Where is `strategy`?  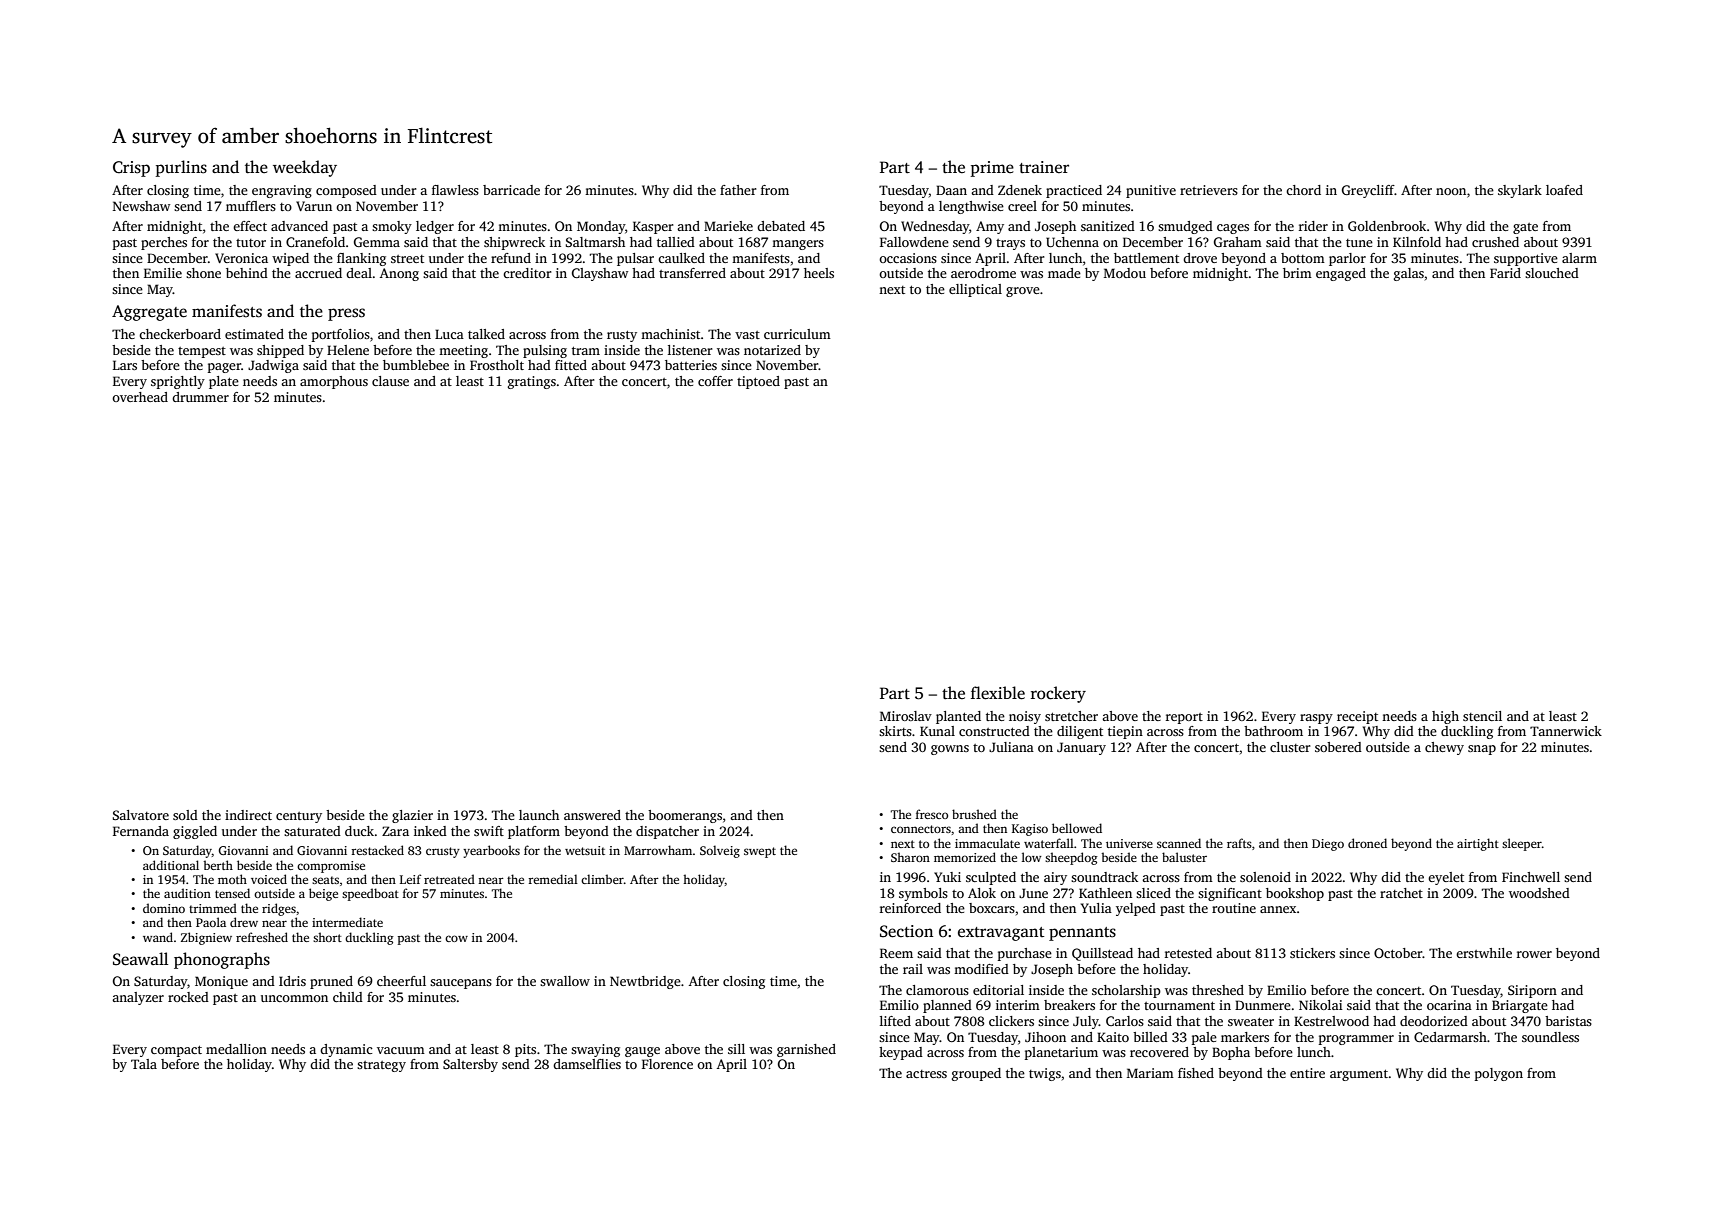 strategy is located at coordinates (381, 1066).
